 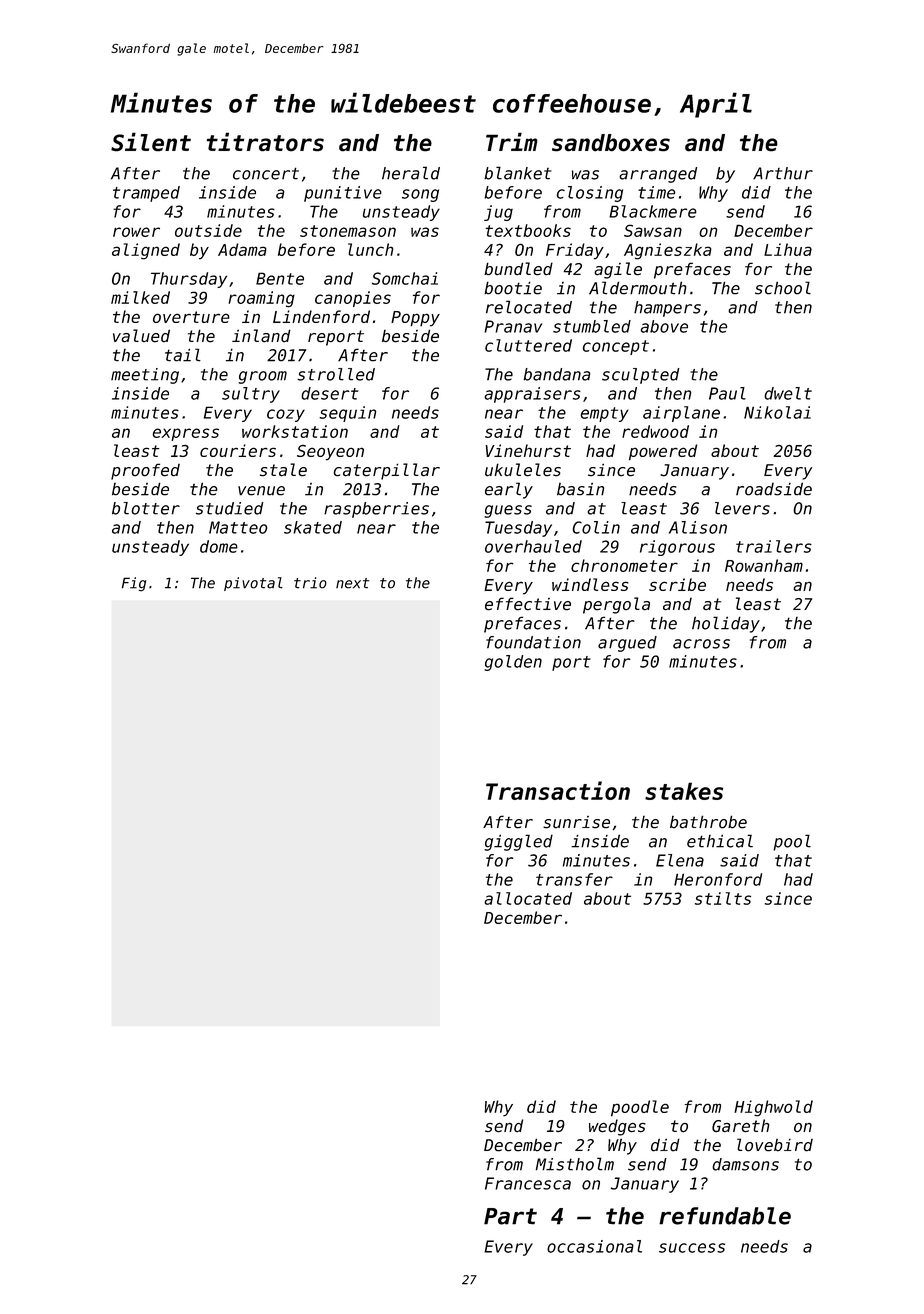 What do you see at coordinates (726, 624) in the screenshot?
I see `holiday` at bounding box center [726, 624].
